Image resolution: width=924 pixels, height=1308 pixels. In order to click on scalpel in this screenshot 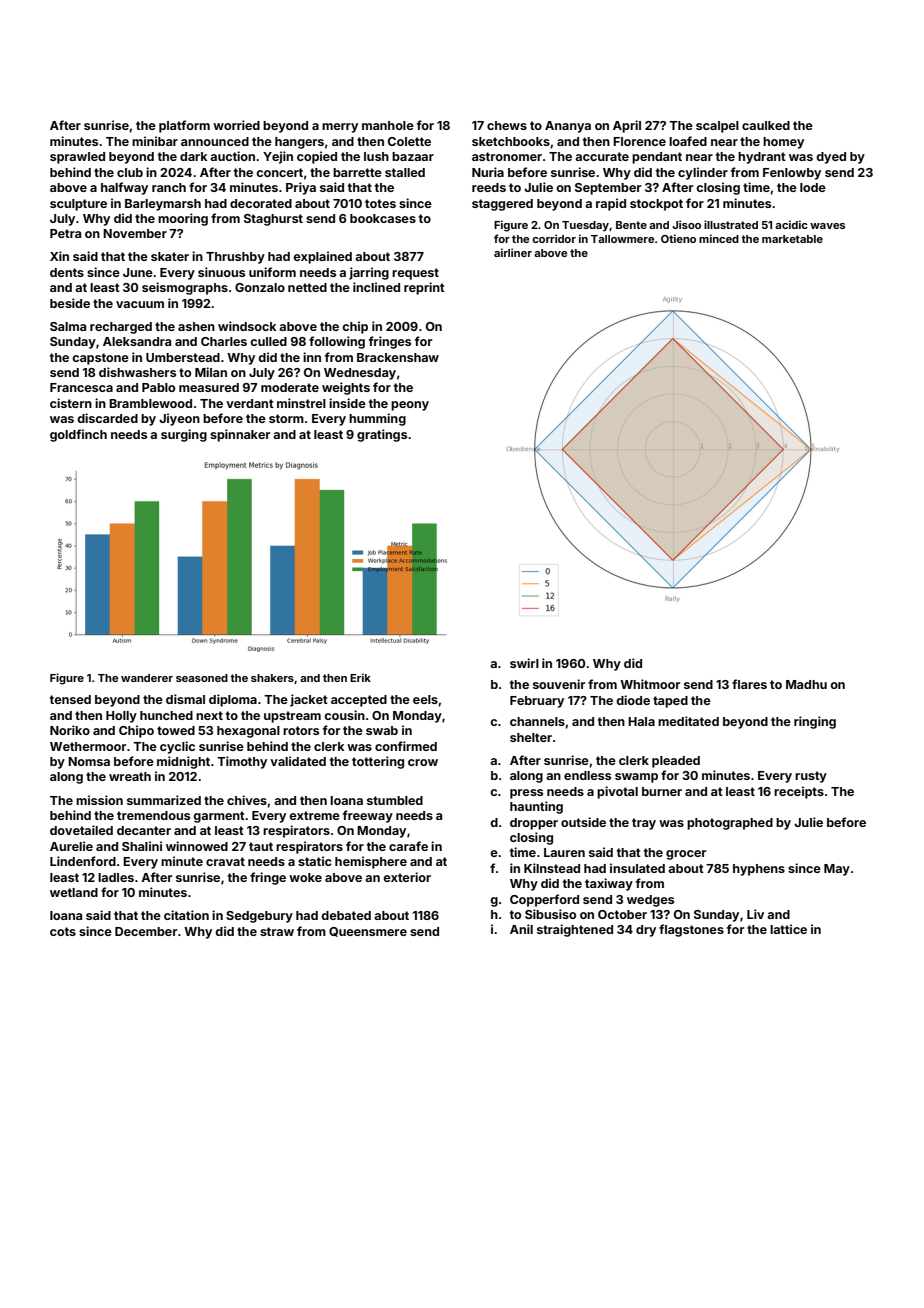, I will do `click(717, 127)`.
